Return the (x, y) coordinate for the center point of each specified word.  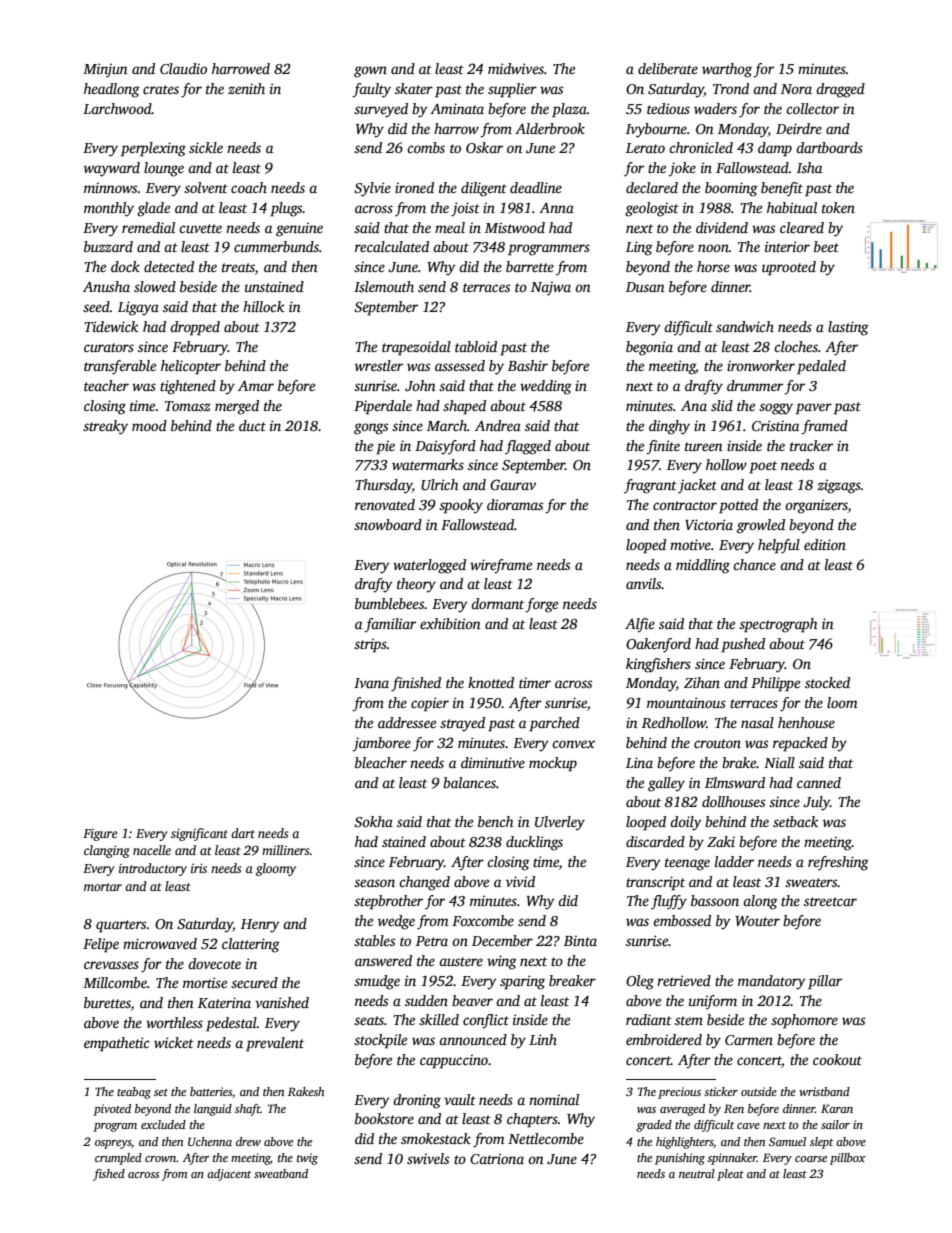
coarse (811, 1159)
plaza (569, 110)
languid (213, 1110)
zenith (246, 88)
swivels (428, 1158)
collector (812, 108)
